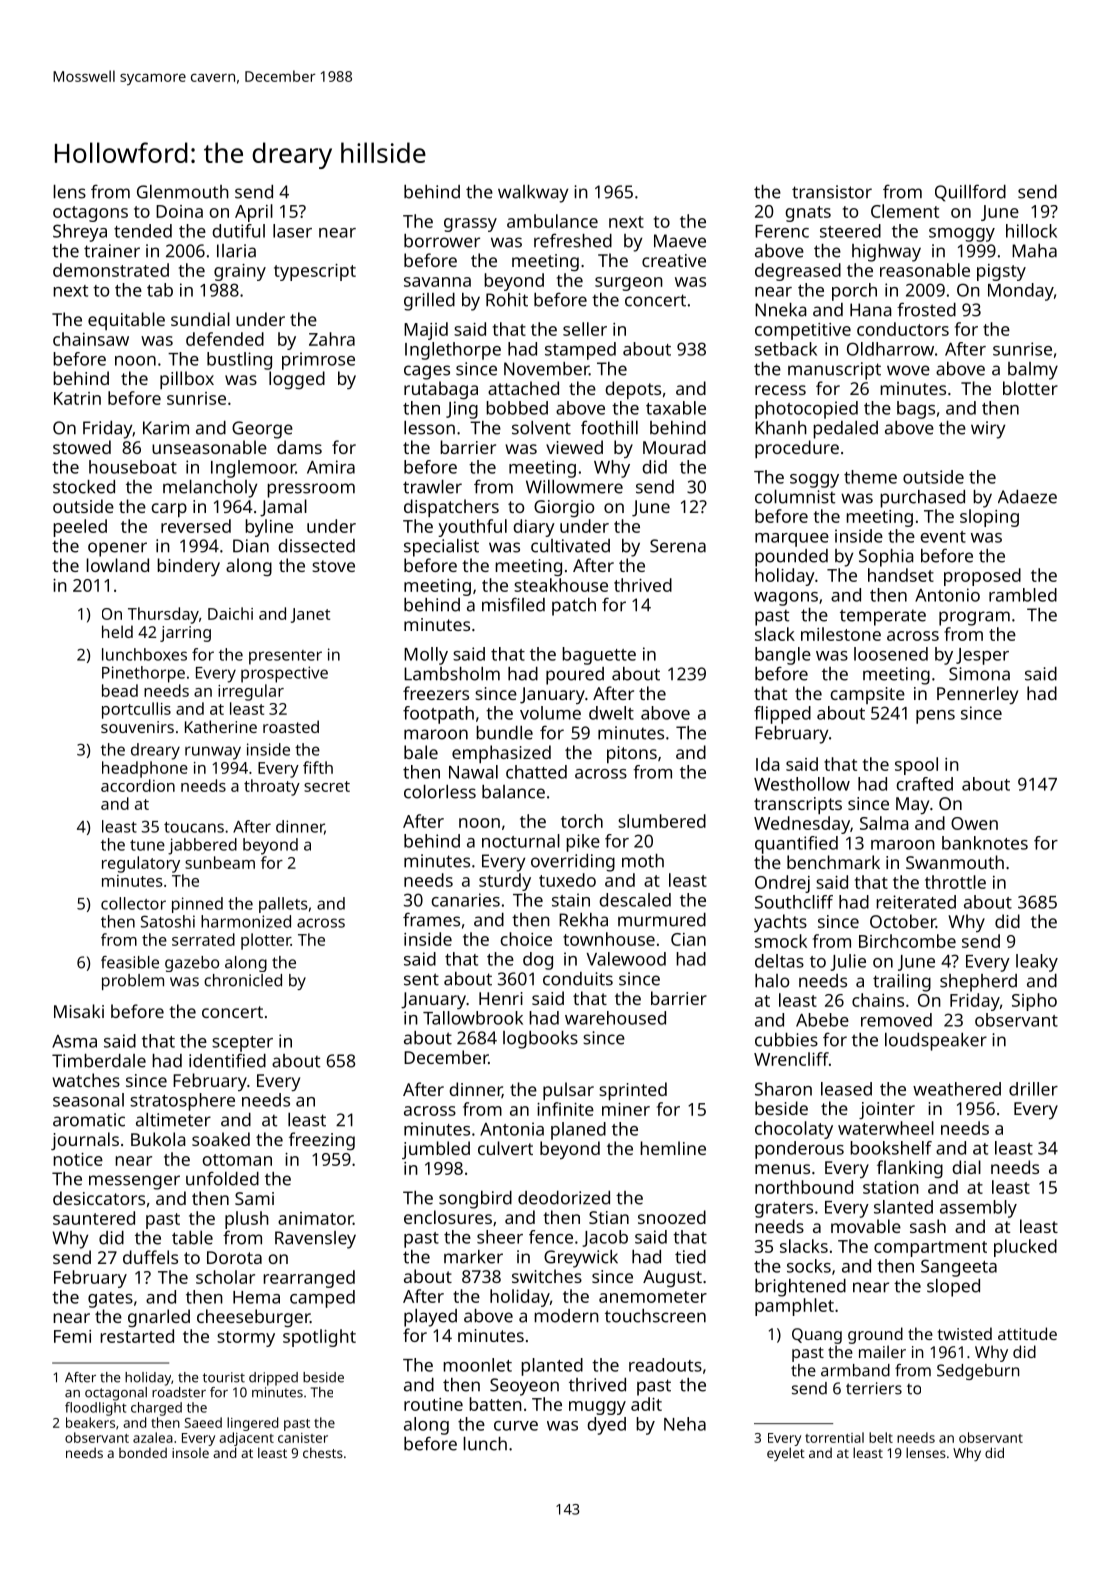 This screenshot has height=1571, width=1110. I want to click on theme, so click(870, 477).
